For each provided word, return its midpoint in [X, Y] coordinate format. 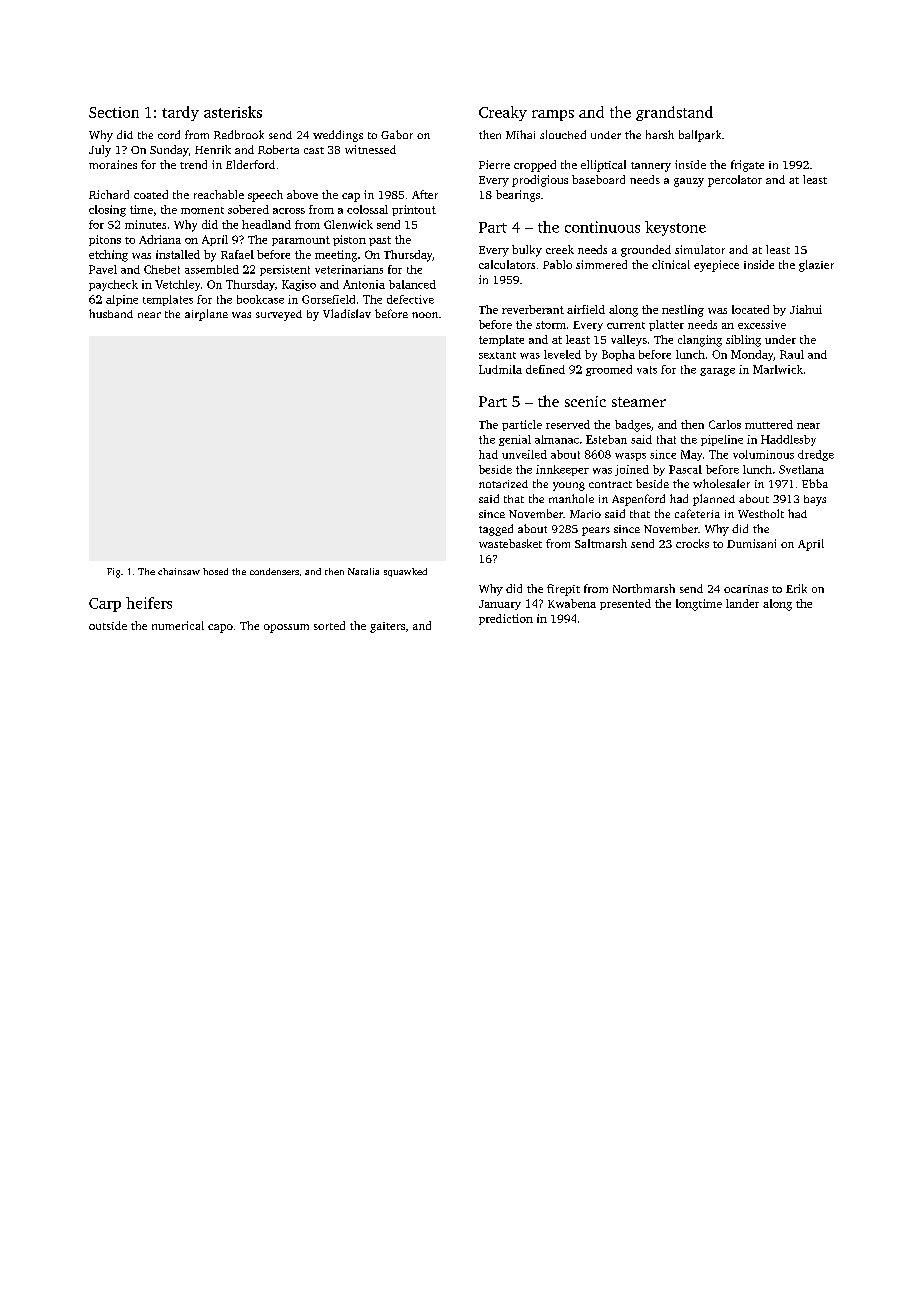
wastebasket [510, 543]
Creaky [503, 113]
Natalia [363, 571]
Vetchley [177, 285]
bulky [527, 251]
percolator [735, 181]
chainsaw [179, 571]
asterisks [233, 112]
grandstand [674, 113]
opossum [286, 628]
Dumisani [751, 543]
